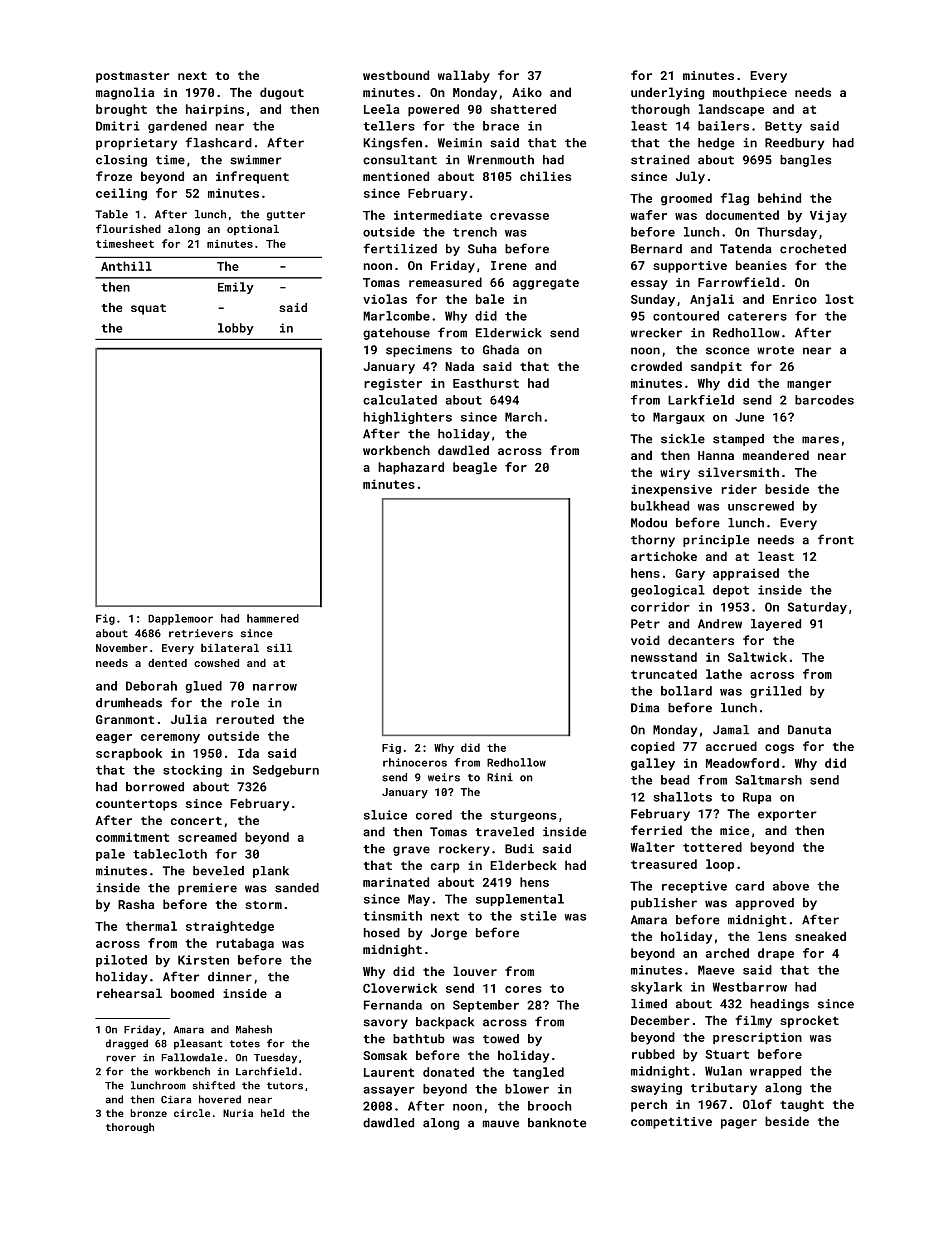 The height and width of the document is (1233, 952). What do you see at coordinates (501, 1124) in the document?
I see `mauve` at bounding box center [501, 1124].
